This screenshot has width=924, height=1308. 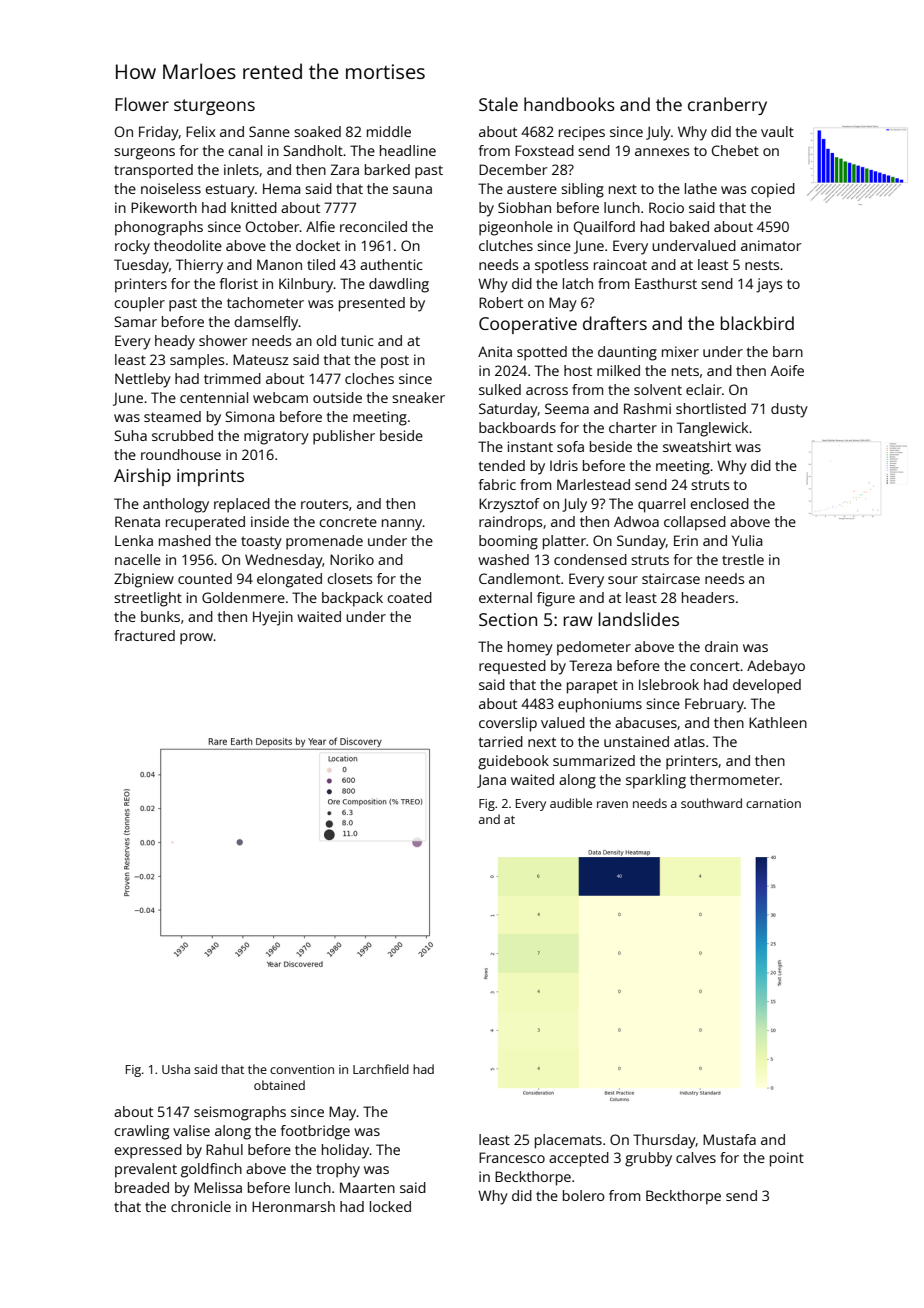 I want to click on copied, so click(x=773, y=190).
